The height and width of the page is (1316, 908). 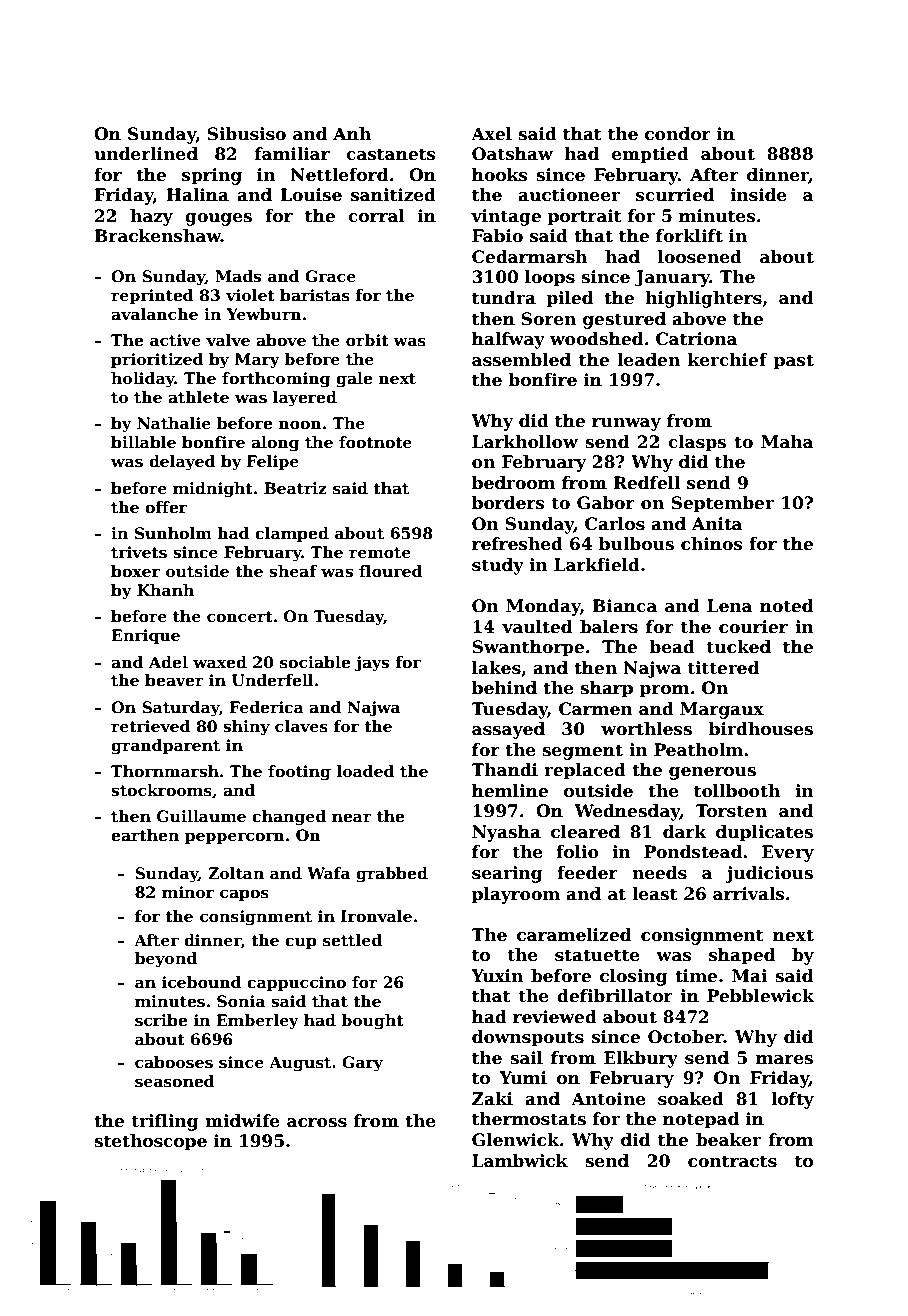 What do you see at coordinates (506, 217) in the page?
I see `vintage` at bounding box center [506, 217].
